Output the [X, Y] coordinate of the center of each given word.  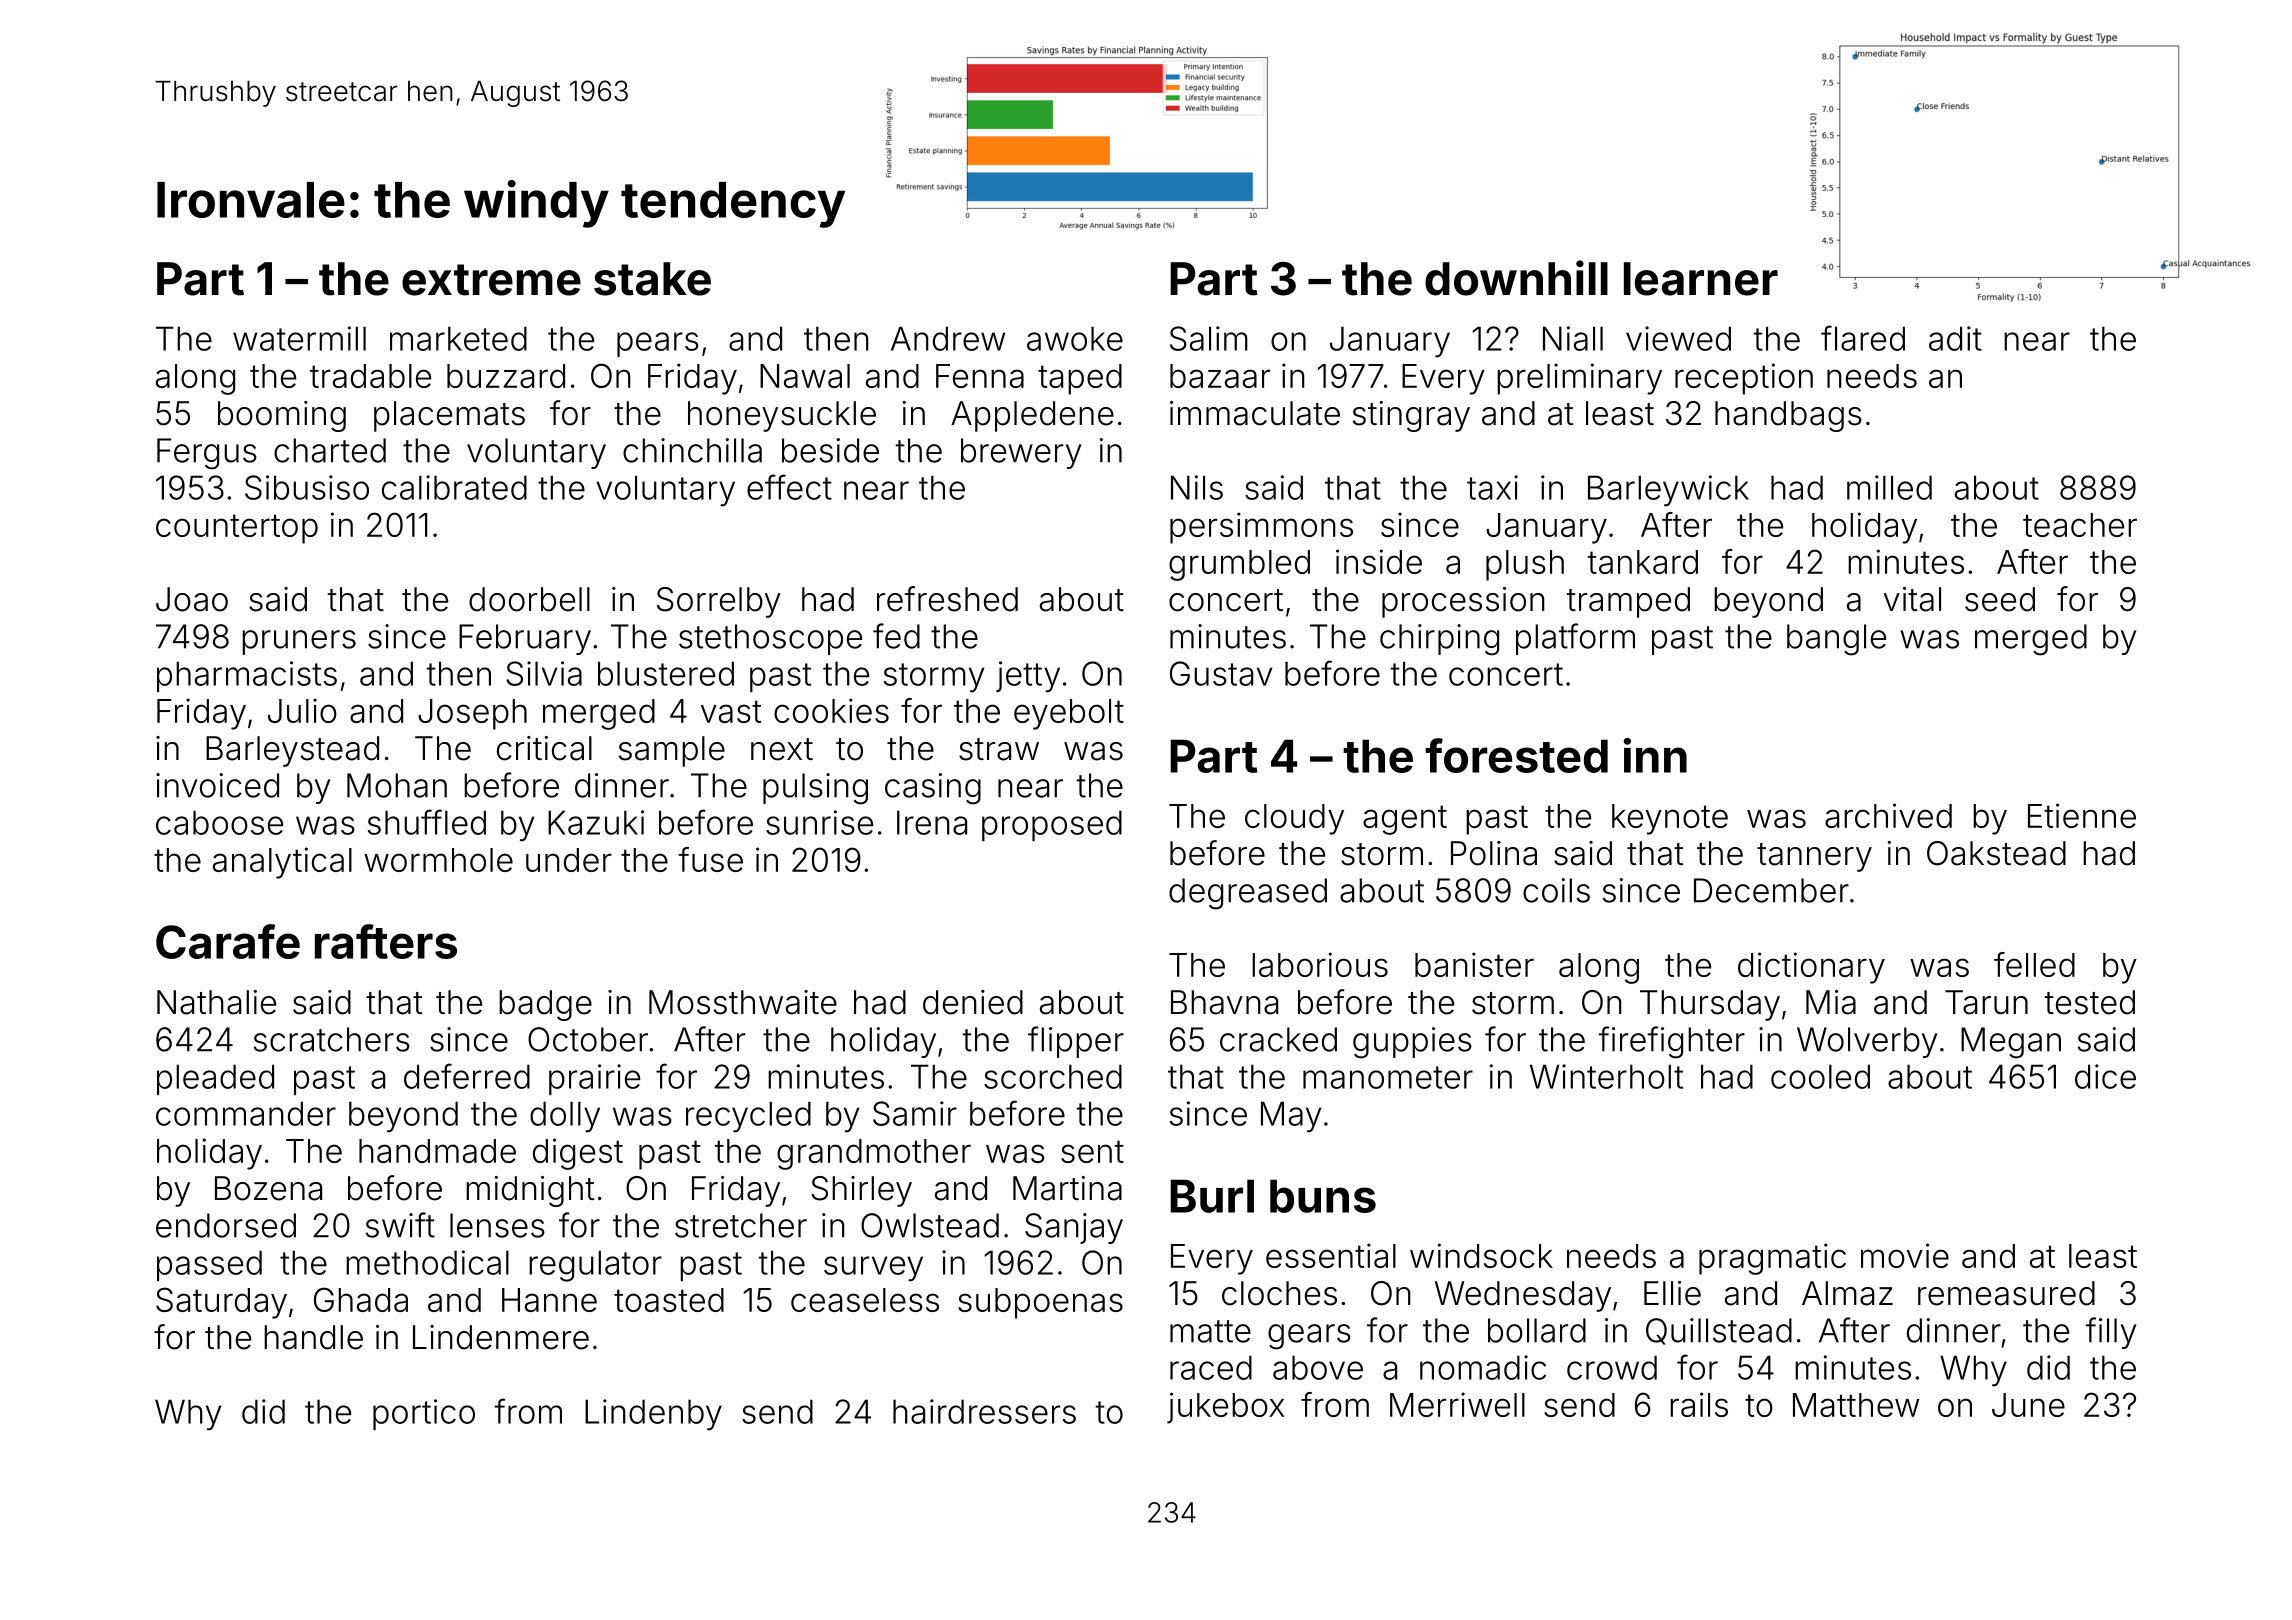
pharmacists [247, 676]
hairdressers [984, 1411]
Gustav [1221, 673]
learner [1701, 279]
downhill [1516, 278]
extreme [491, 280]
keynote [1670, 819]
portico [424, 1414]
